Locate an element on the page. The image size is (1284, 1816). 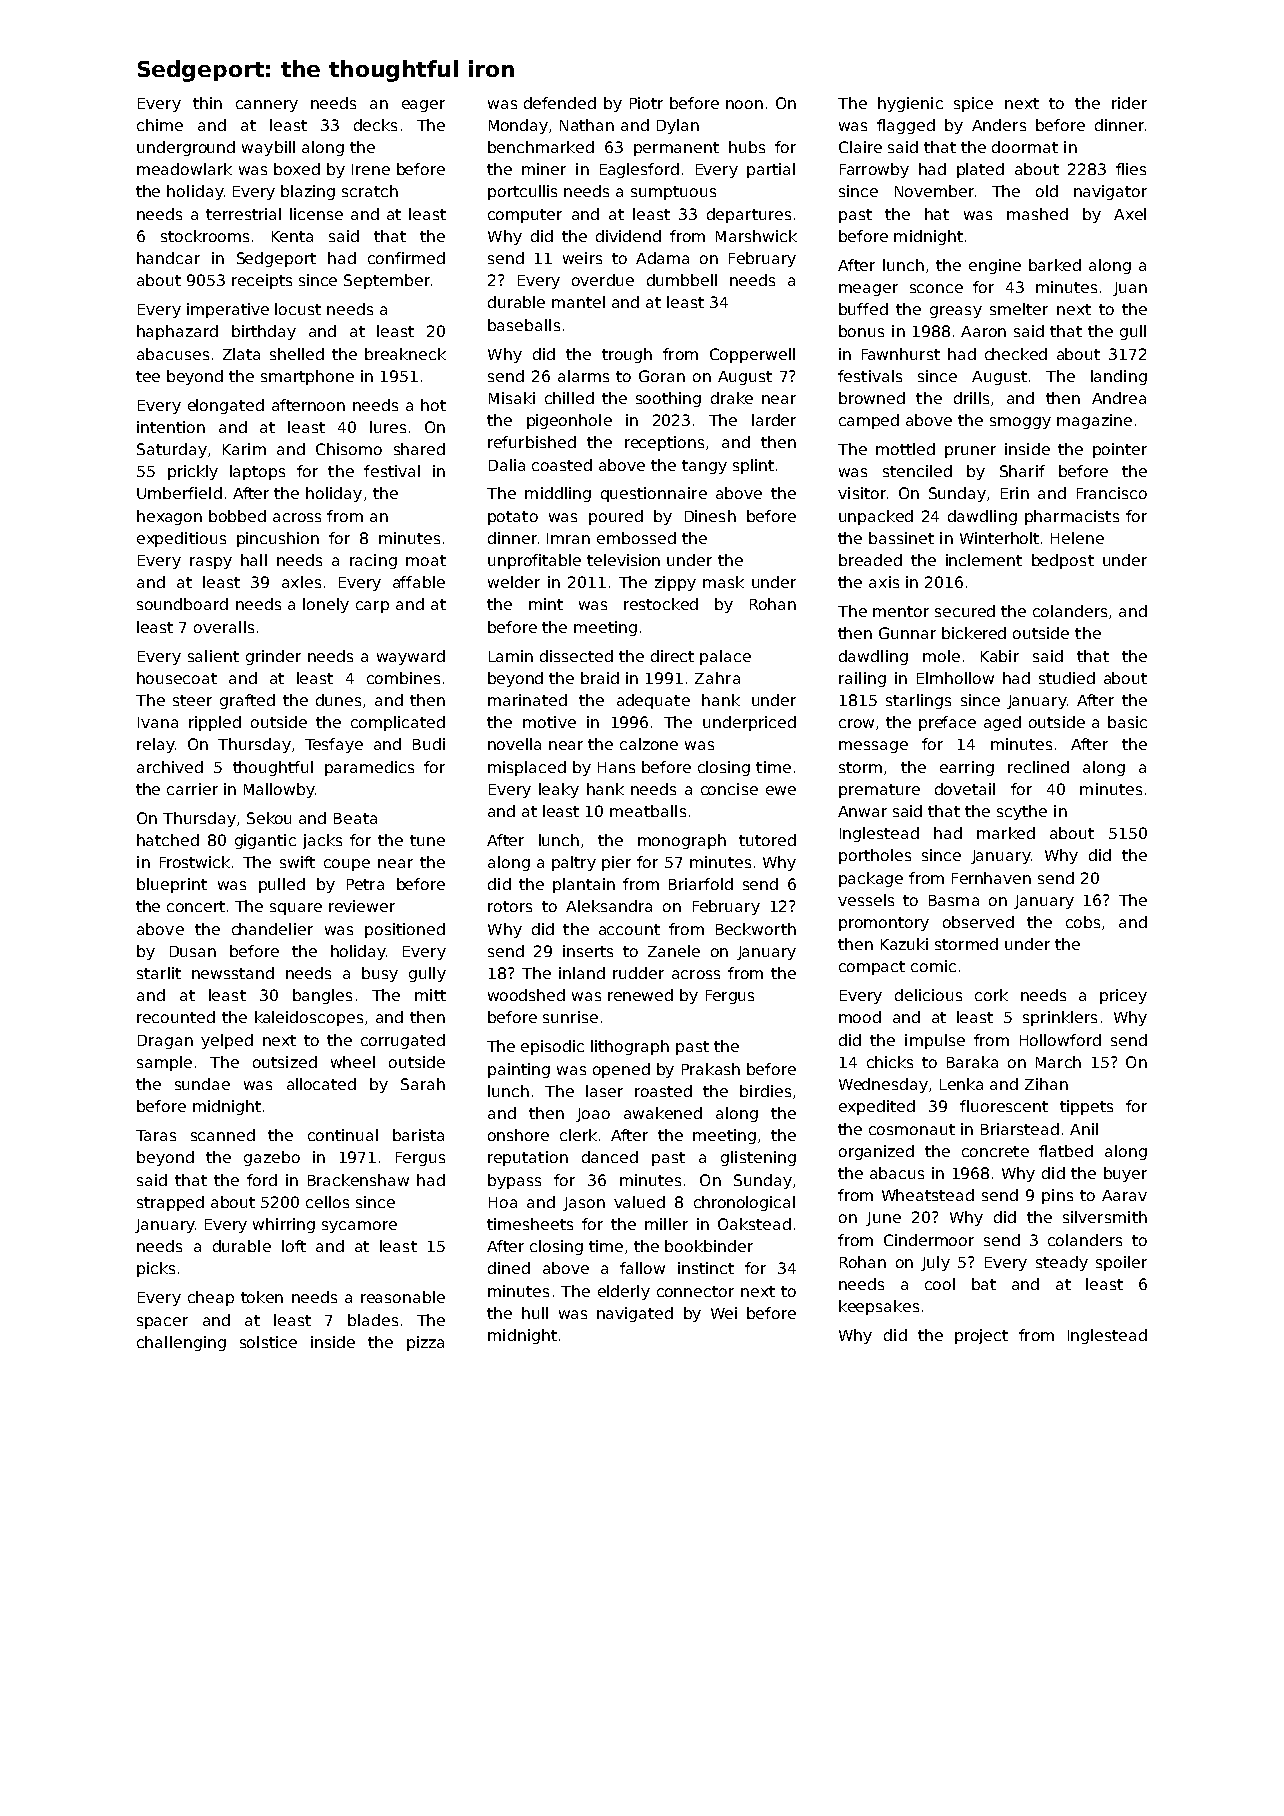
wheel is located at coordinates (353, 1062).
